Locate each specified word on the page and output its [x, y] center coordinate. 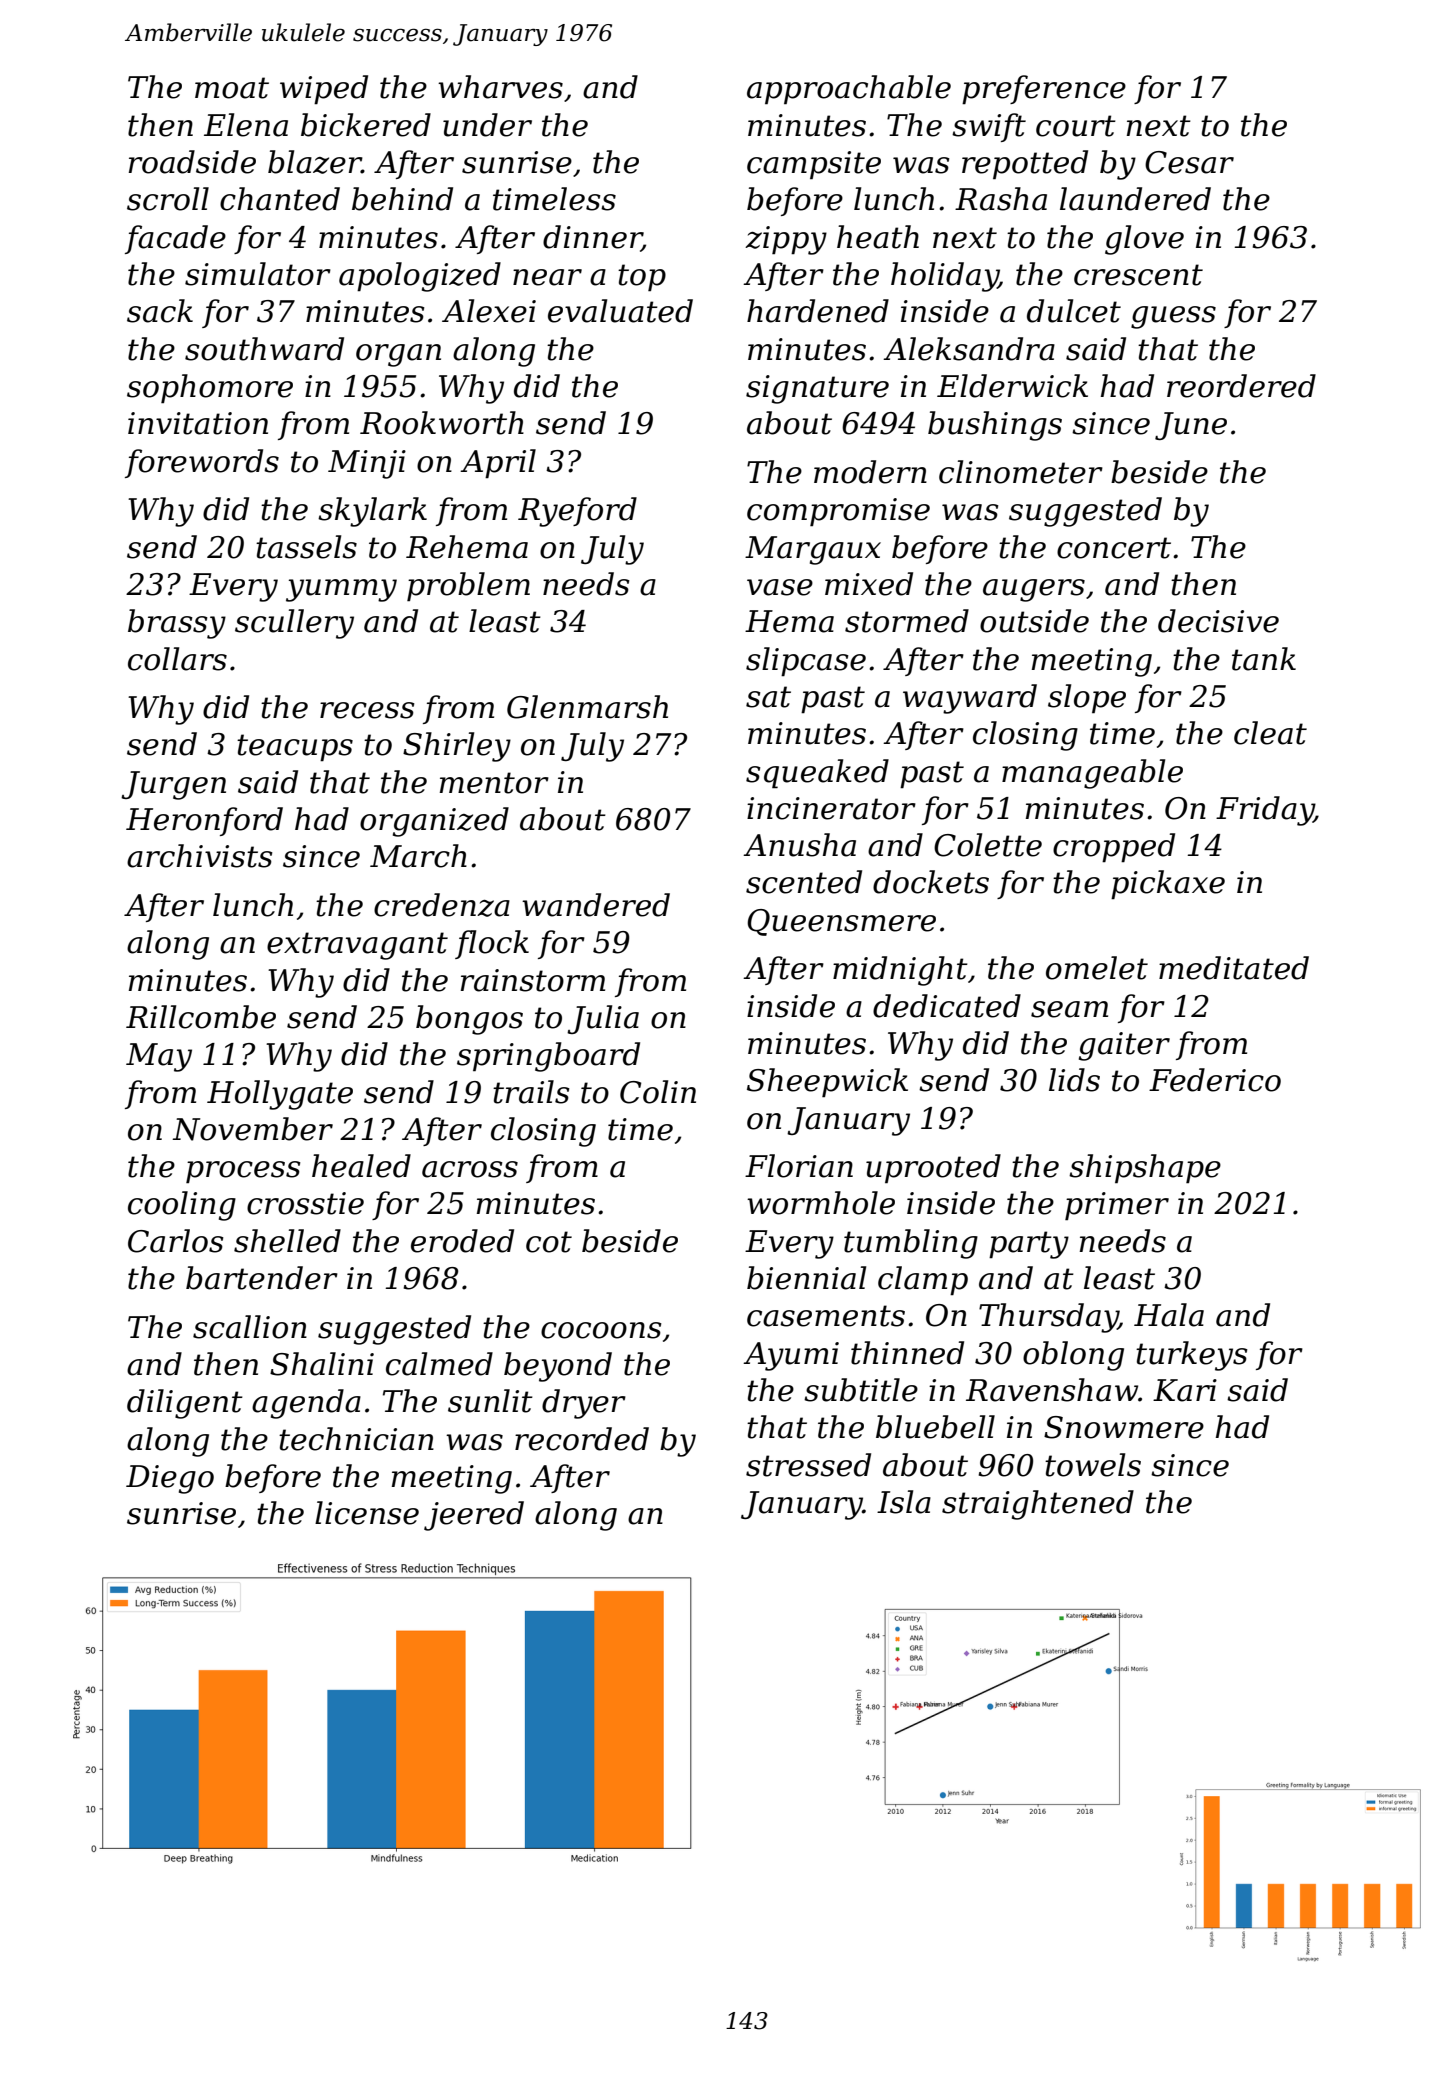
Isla [904, 1502]
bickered [366, 125]
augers [1034, 590]
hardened [818, 311]
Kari [1185, 1390]
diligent [185, 1404]
